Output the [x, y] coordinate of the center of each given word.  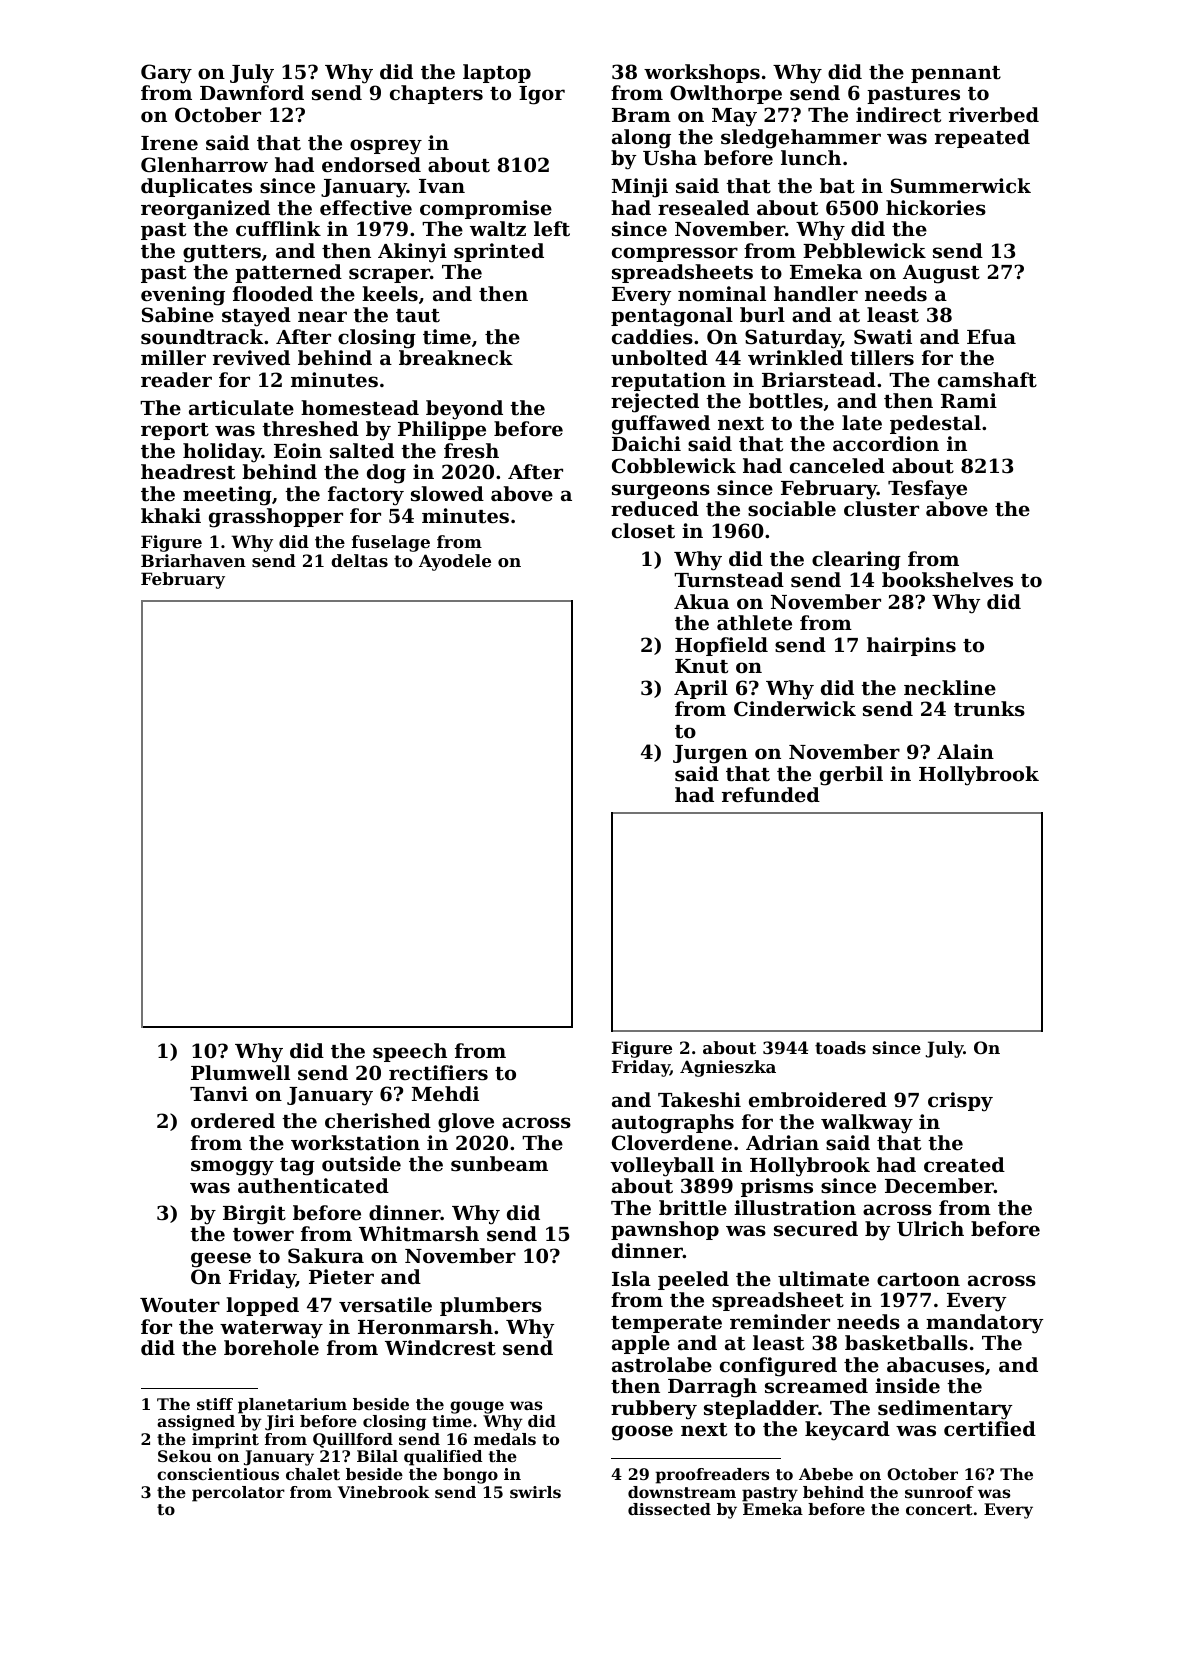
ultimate [823, 1279]
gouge [477, 1407]
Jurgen [710, 754]
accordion [886, 443]
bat [837, 186]
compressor [675, 254]
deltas [359, 560]
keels [390, 294]
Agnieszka [728, 1068]
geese [221, 1260]
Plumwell [240, 1072]
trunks [989, 709]
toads [840, 1047]
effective [366, 207]
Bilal [377, 1456]
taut [418, 316]
